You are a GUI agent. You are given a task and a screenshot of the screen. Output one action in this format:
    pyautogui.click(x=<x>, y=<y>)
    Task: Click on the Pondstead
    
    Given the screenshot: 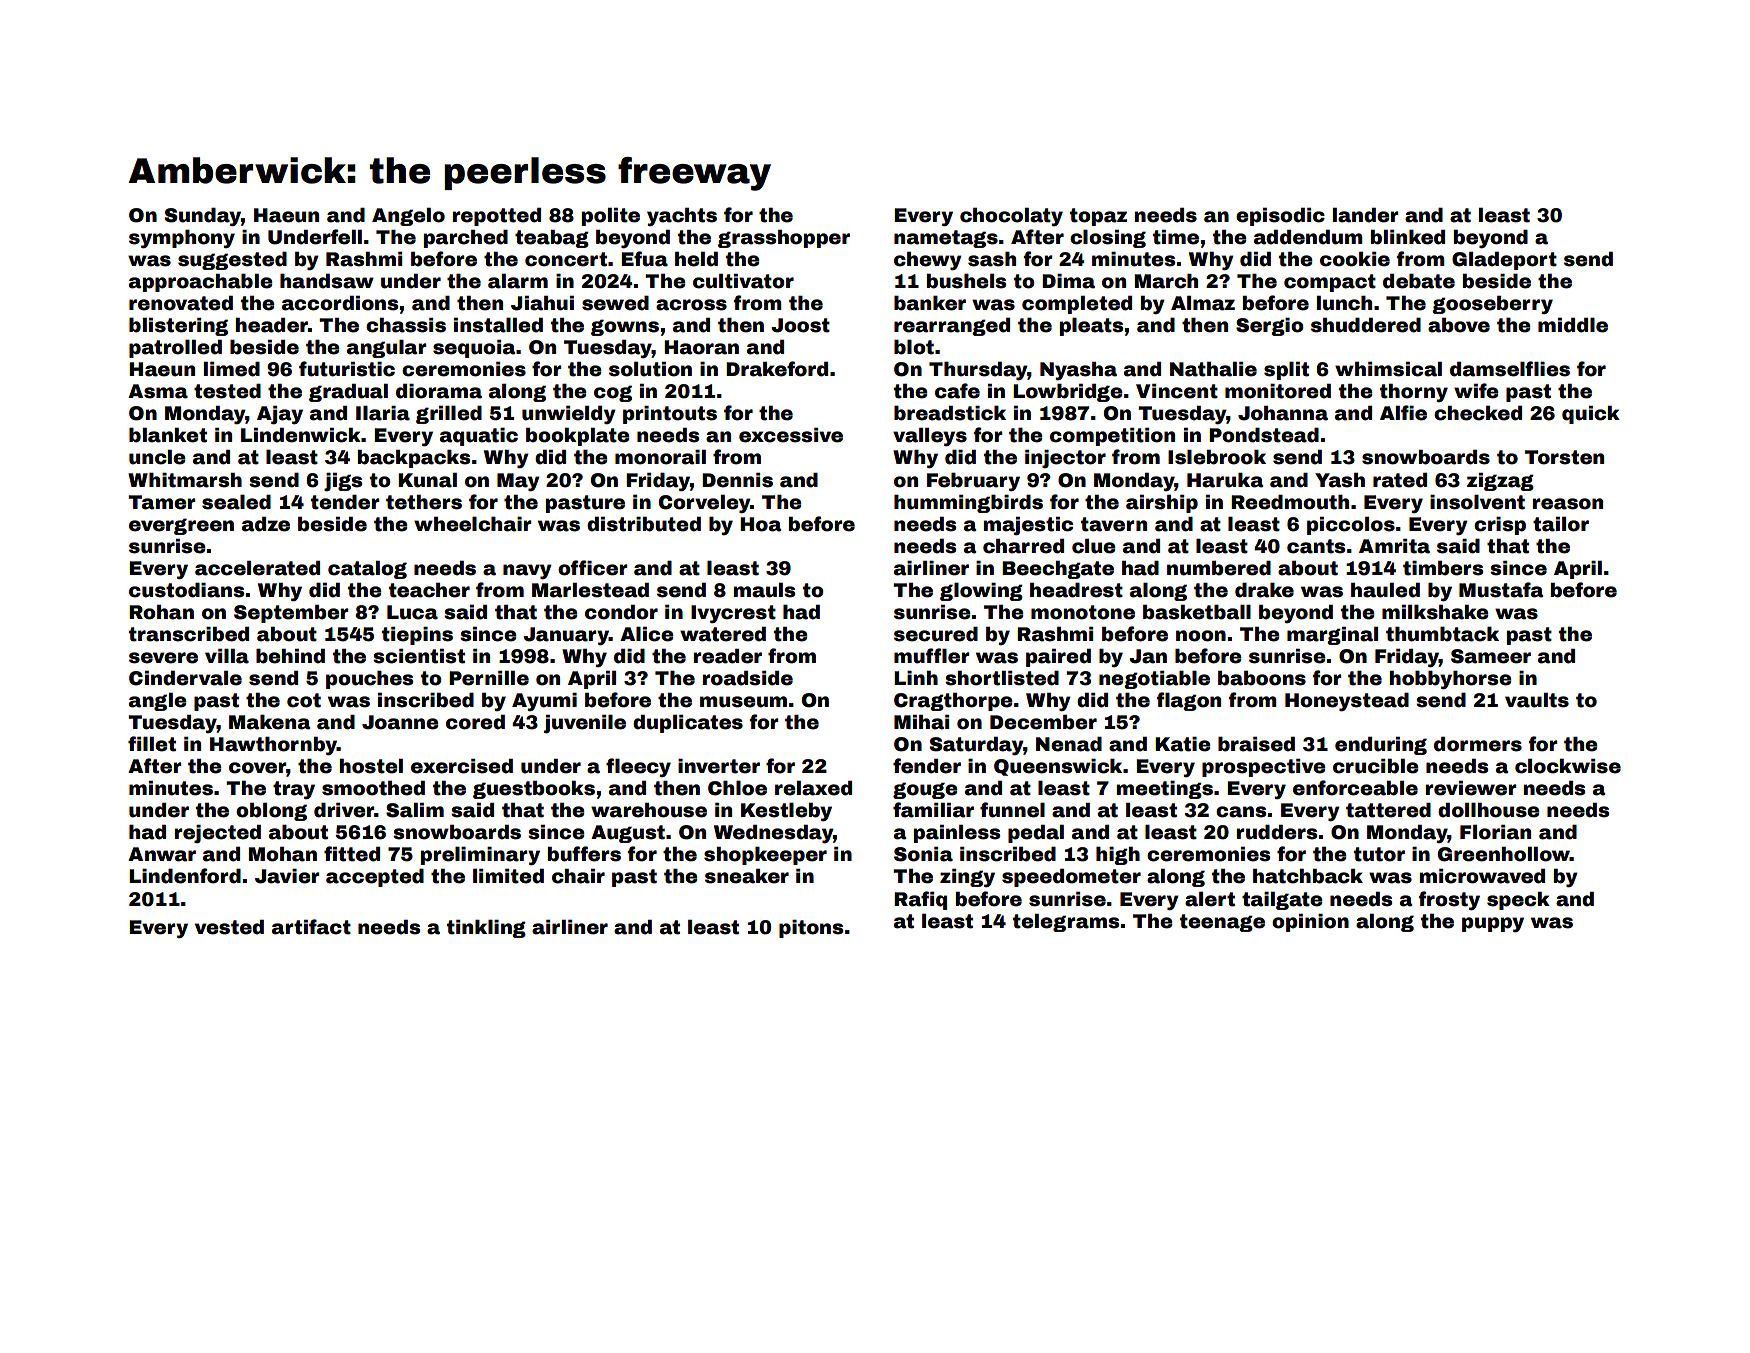 What is the action you would take?
    pyautogui.click(x=1264, y=435)
